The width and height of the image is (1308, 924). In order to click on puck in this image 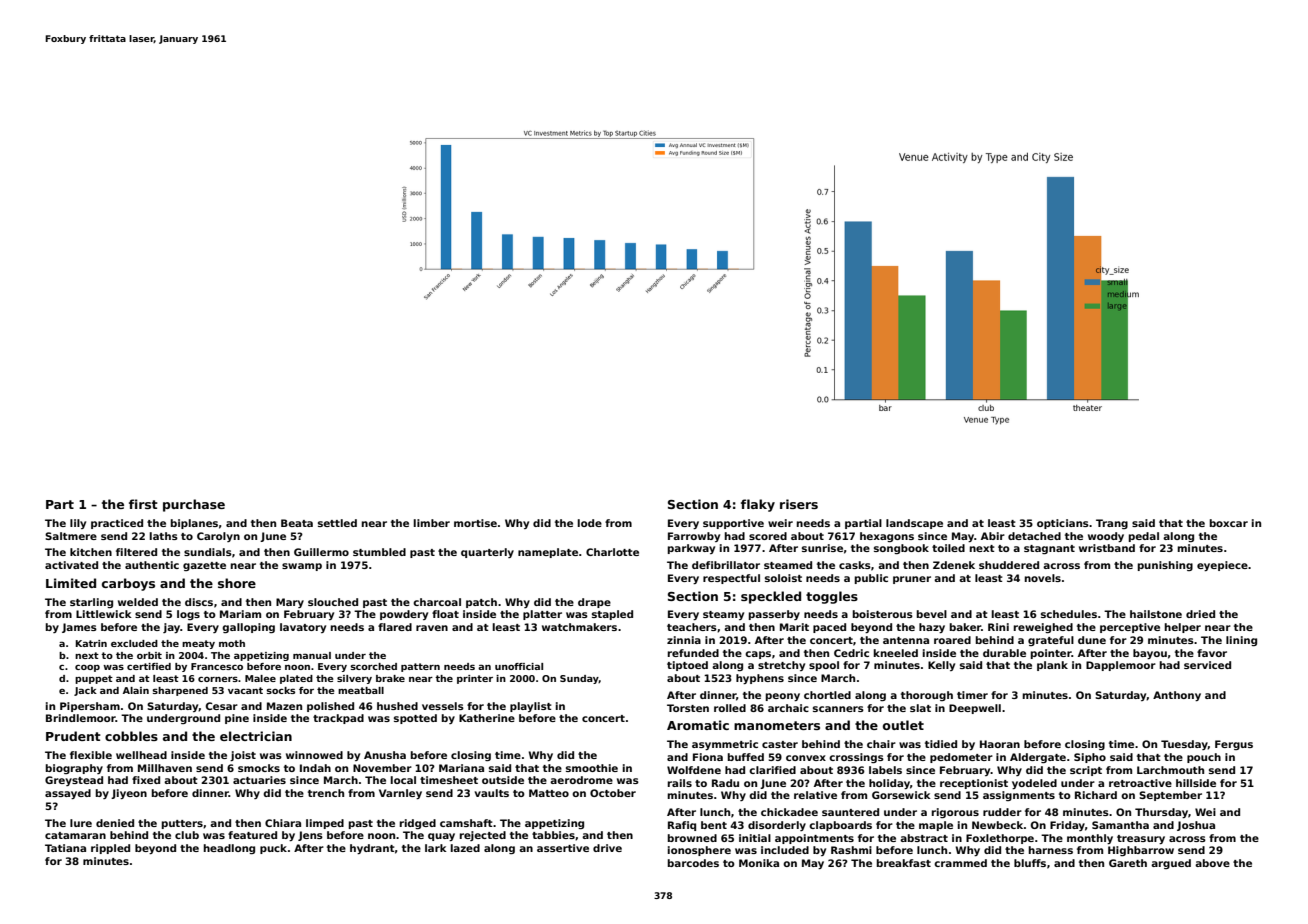, I will do `click(273, 849)`.
